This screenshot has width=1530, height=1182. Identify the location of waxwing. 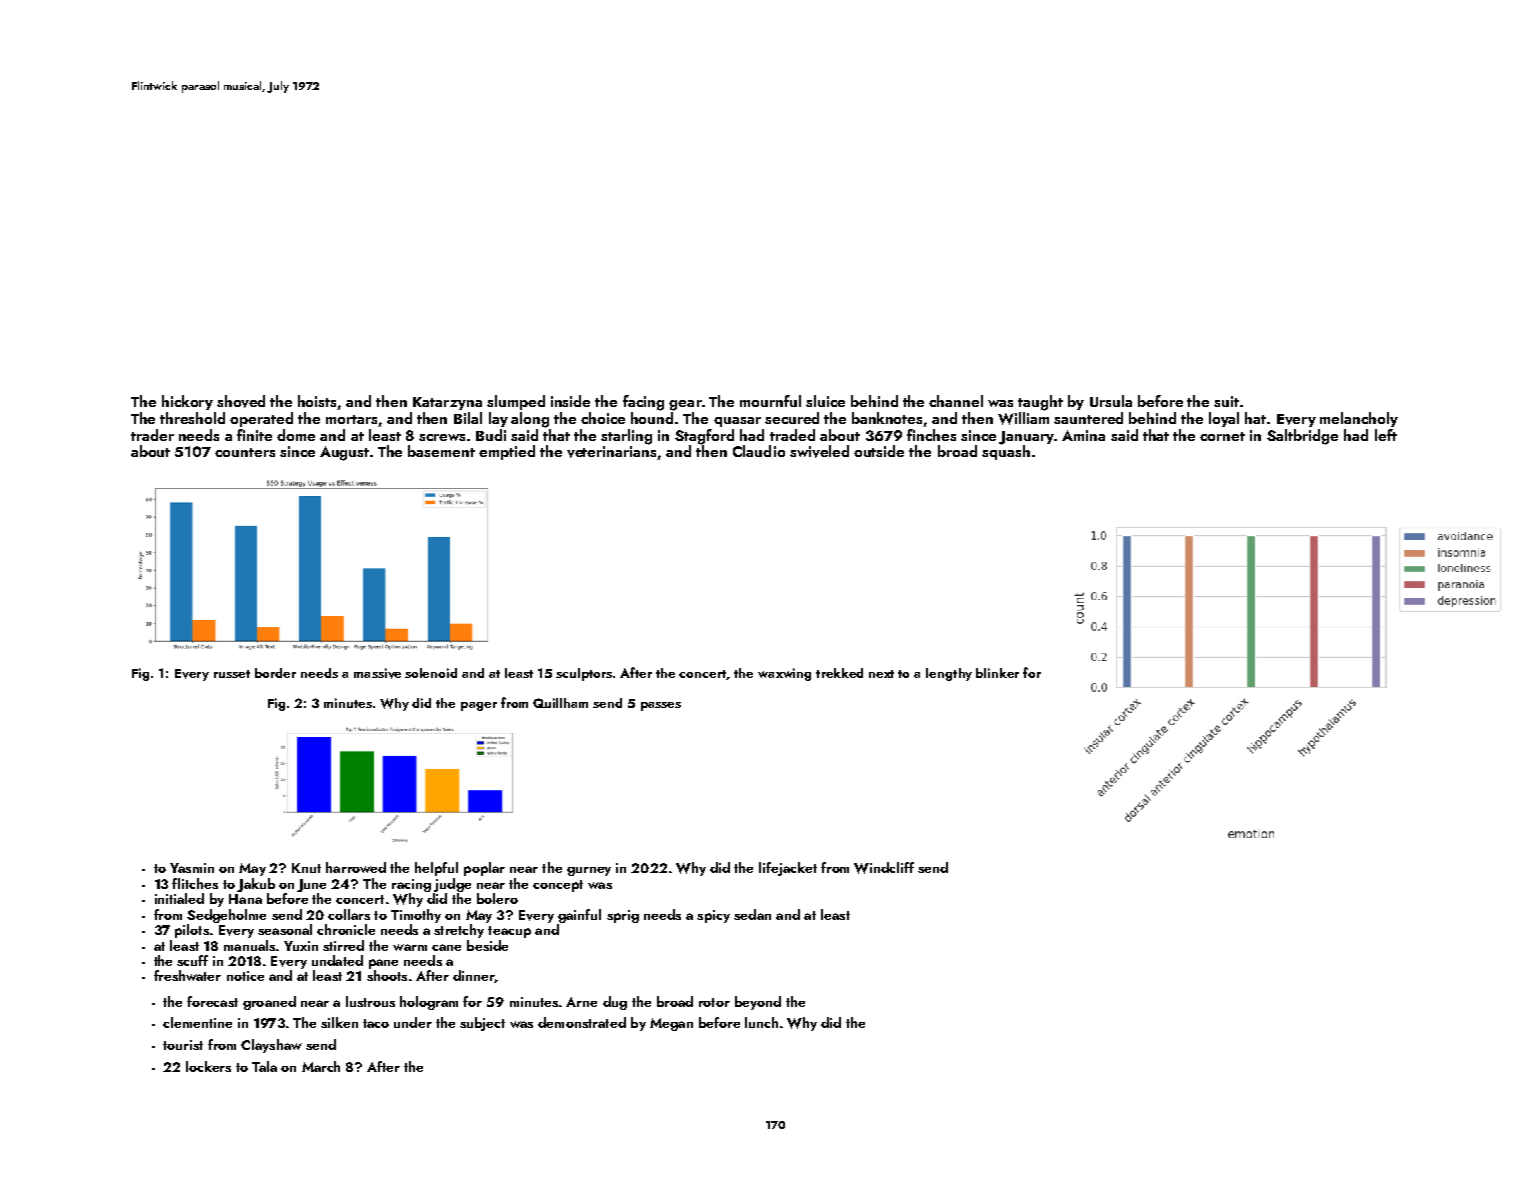
(784, 674).
